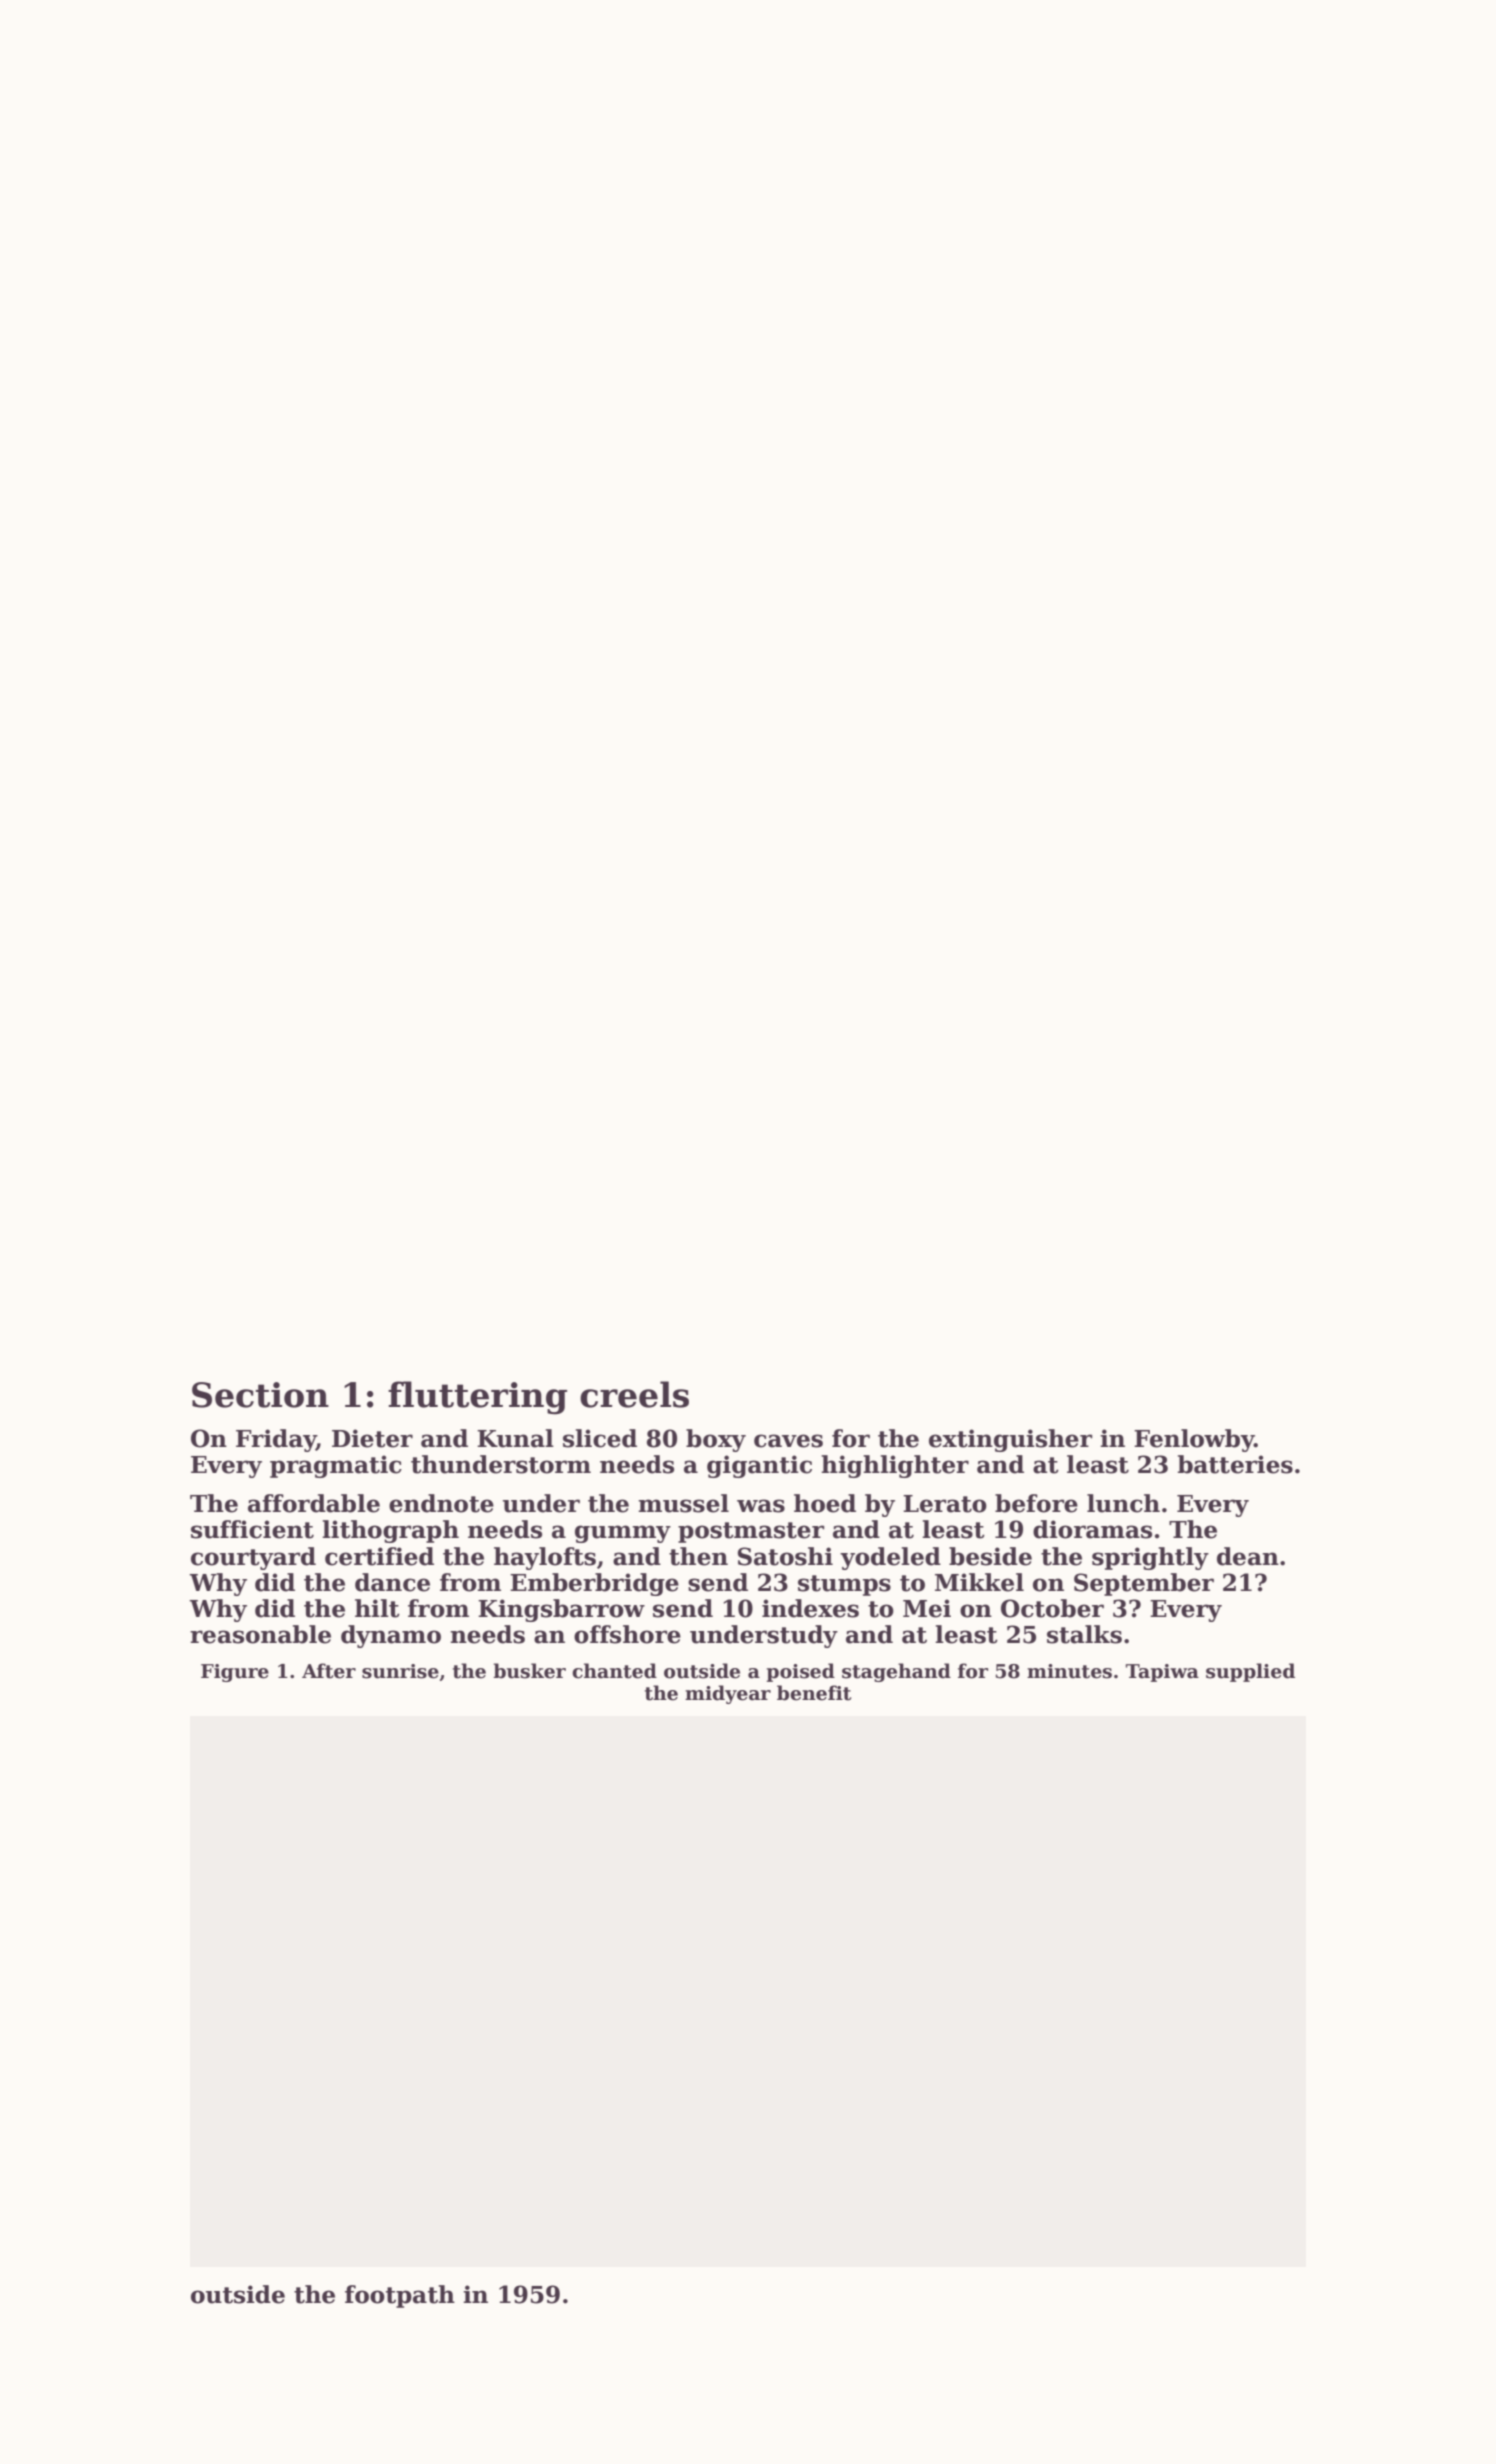 Image resolution: width=1496 pixels, height=2464 pixels. What do you see at coordinates (814, 1693) in the image?
I see `benefit` at bounding box center [814, 1693].
